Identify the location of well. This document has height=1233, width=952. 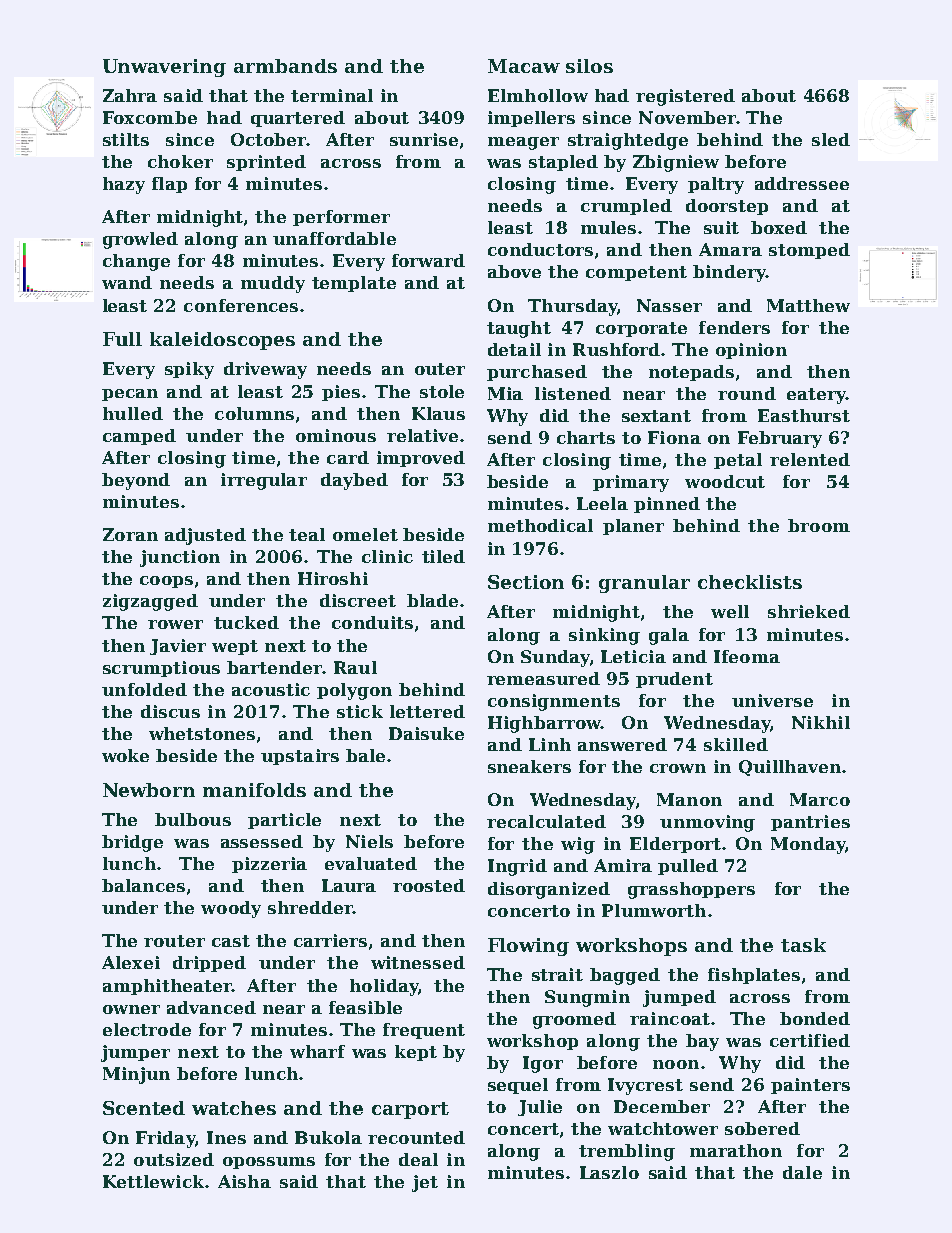
(730, 611).
